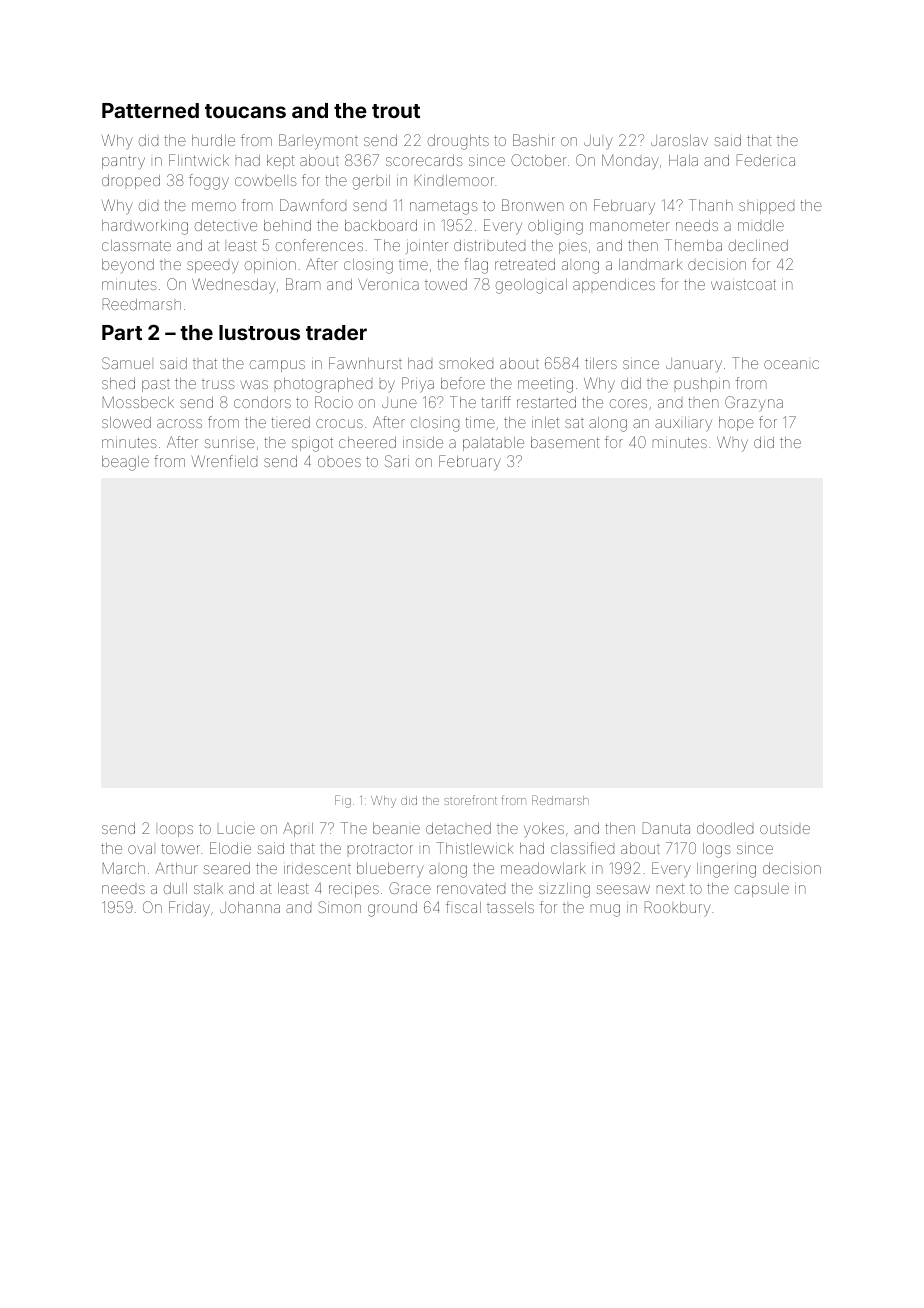 This screenshot has height=1308, width=924. Describe the element at coordinates (531, 286) in the screenshot. I see `geological` at that location.
